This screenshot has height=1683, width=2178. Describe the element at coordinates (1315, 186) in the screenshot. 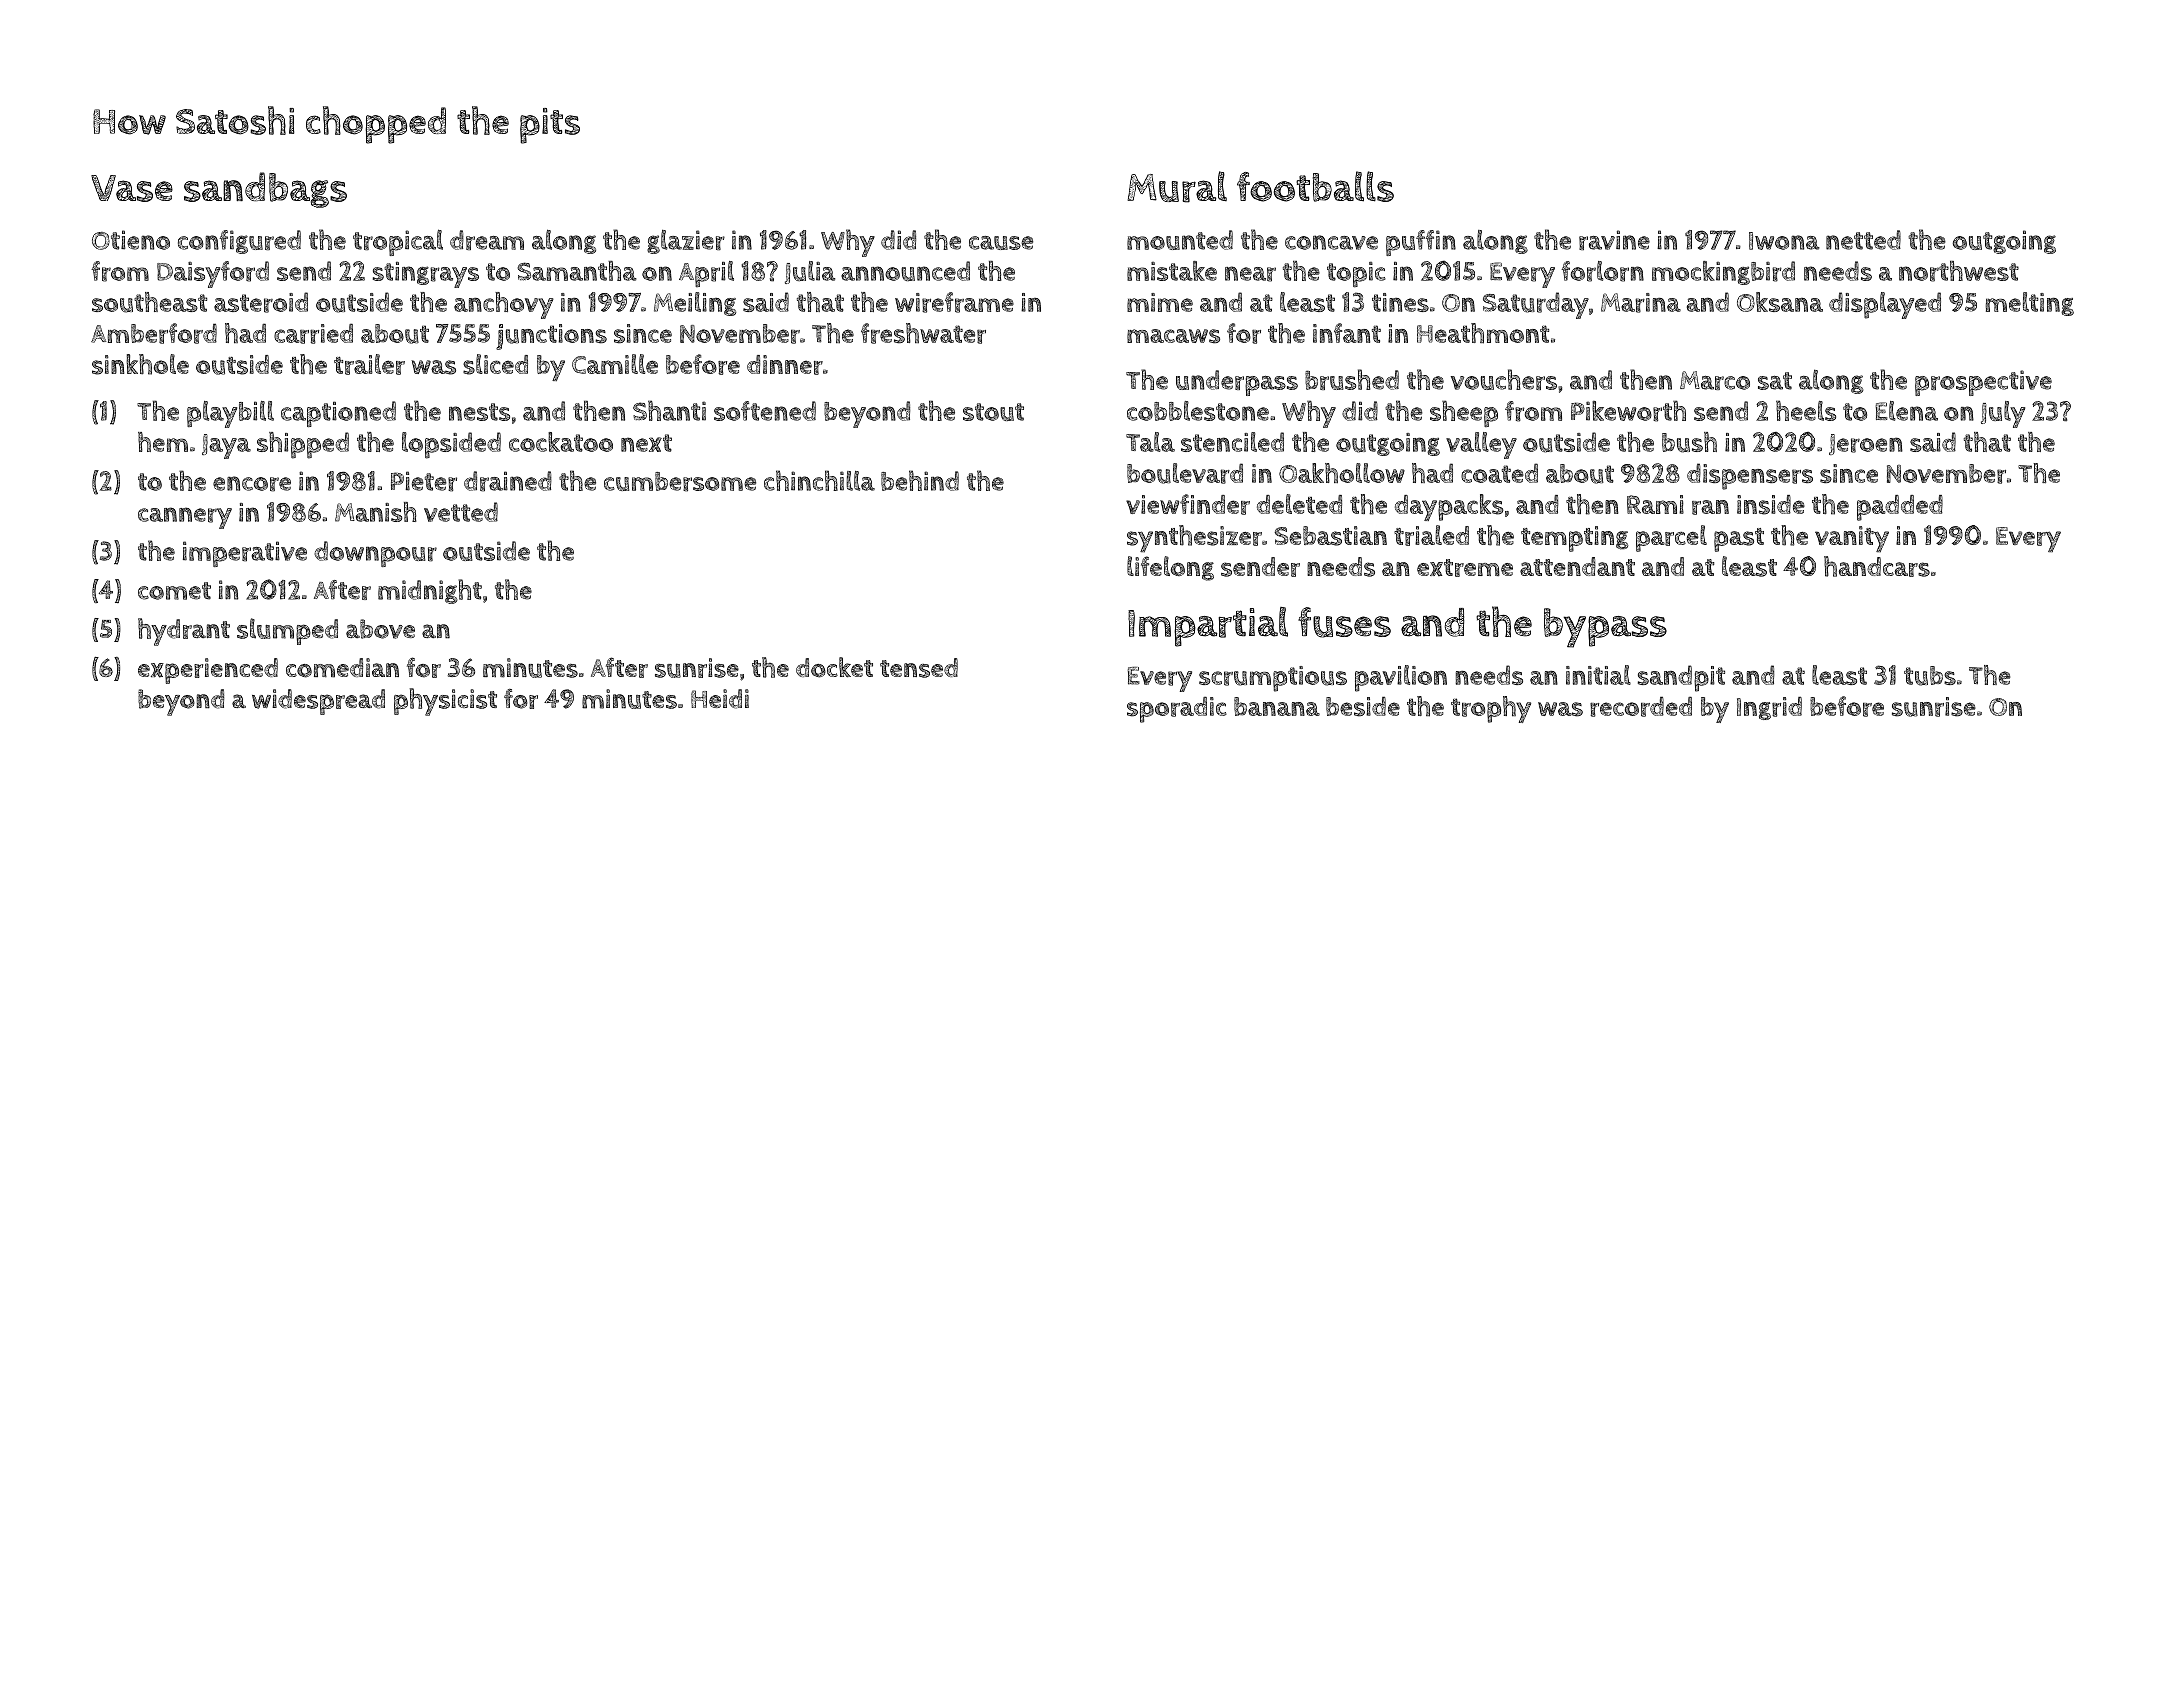

I see `footballs` at that location.
